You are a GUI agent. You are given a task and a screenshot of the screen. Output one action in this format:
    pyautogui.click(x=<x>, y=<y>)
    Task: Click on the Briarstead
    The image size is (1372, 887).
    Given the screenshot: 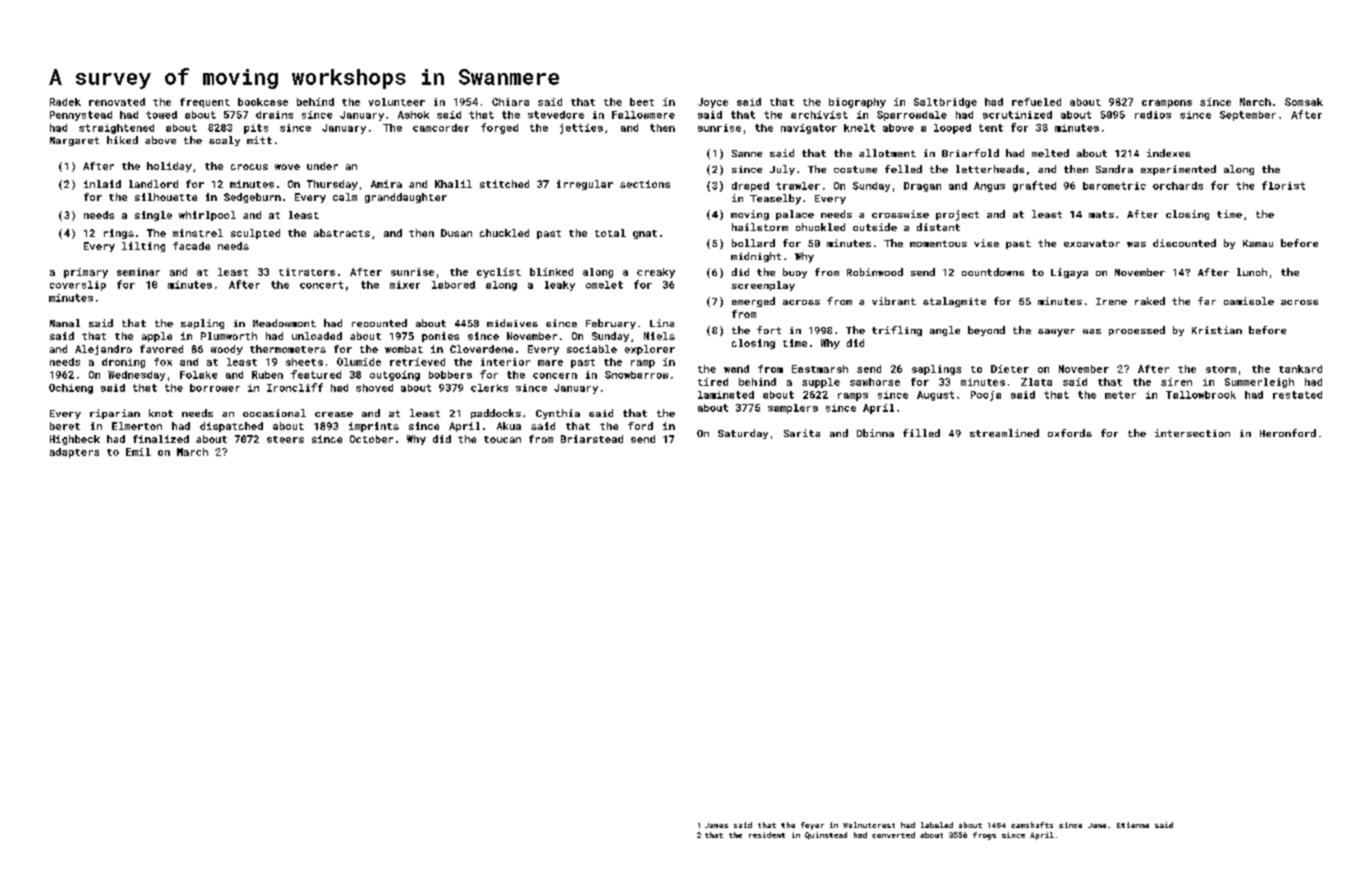 What is the action you would take?
    pyautogui.click(x=592, y=439)
